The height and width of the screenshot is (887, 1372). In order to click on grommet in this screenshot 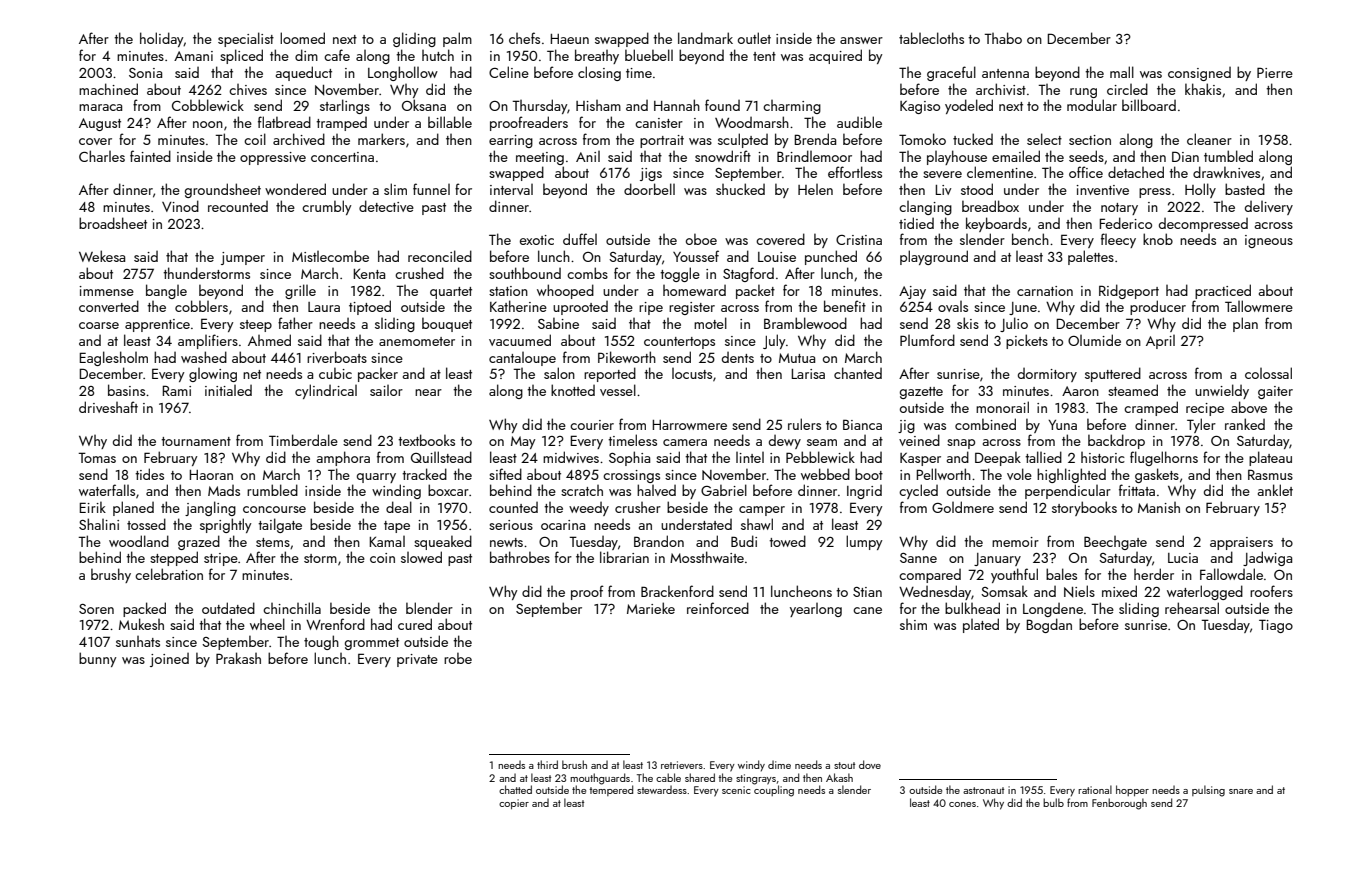, I will do `click(372, 644)`.
